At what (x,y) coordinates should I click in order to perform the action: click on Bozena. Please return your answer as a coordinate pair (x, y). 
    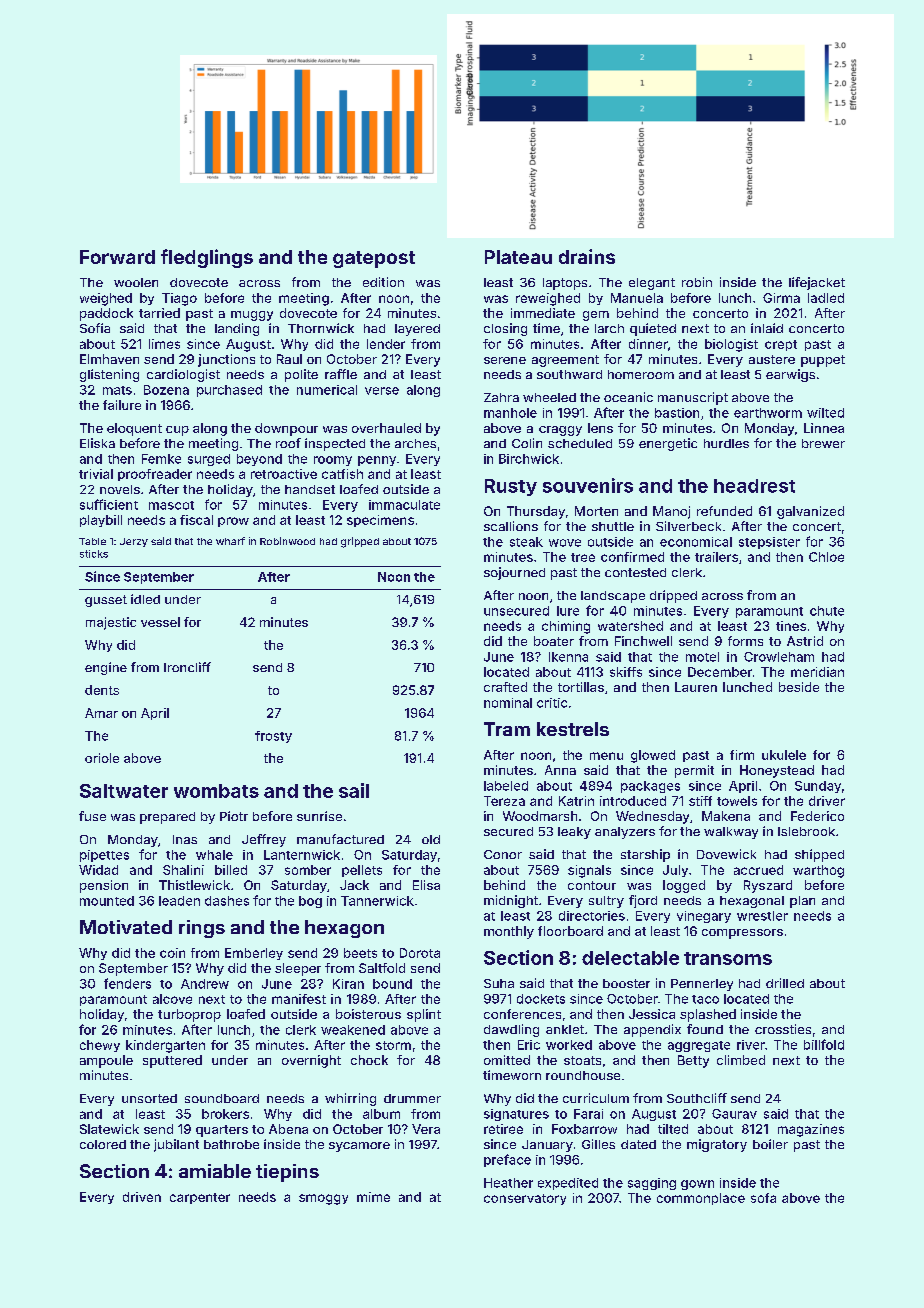
    Looking at the image, I should click on (166, 390).
